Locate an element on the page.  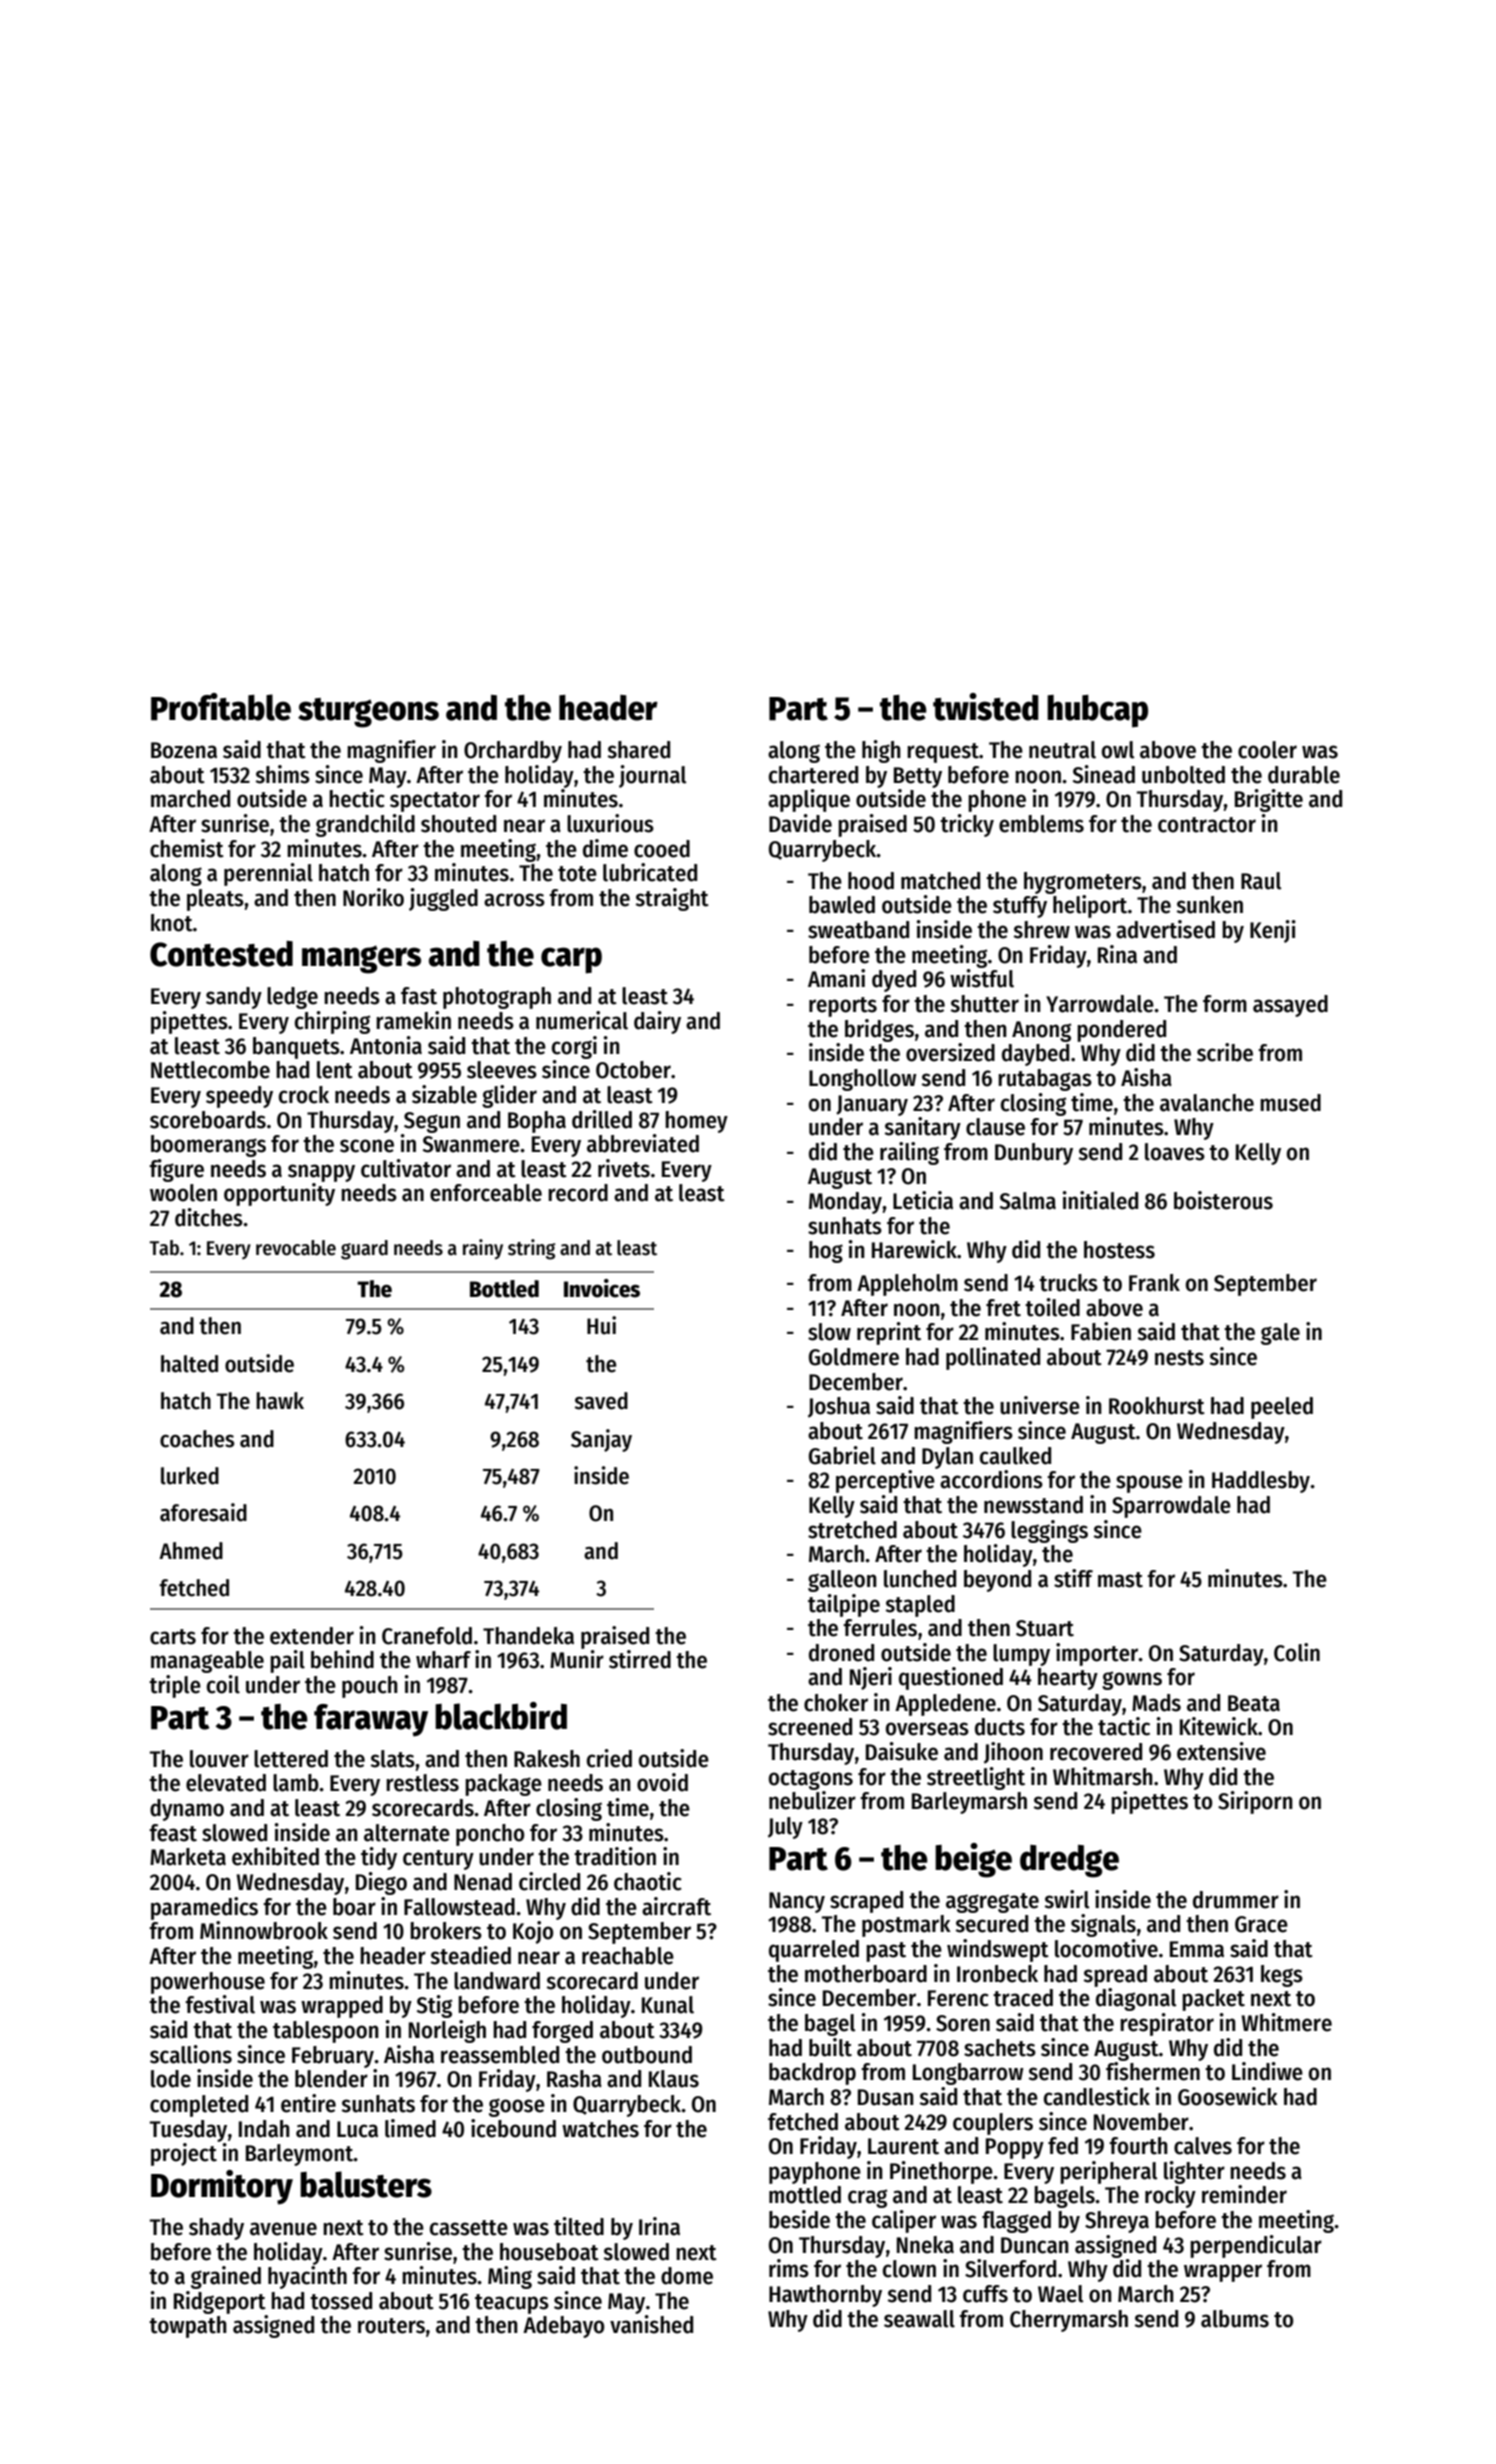
unbolted is located at coordinates (1183, 775).
